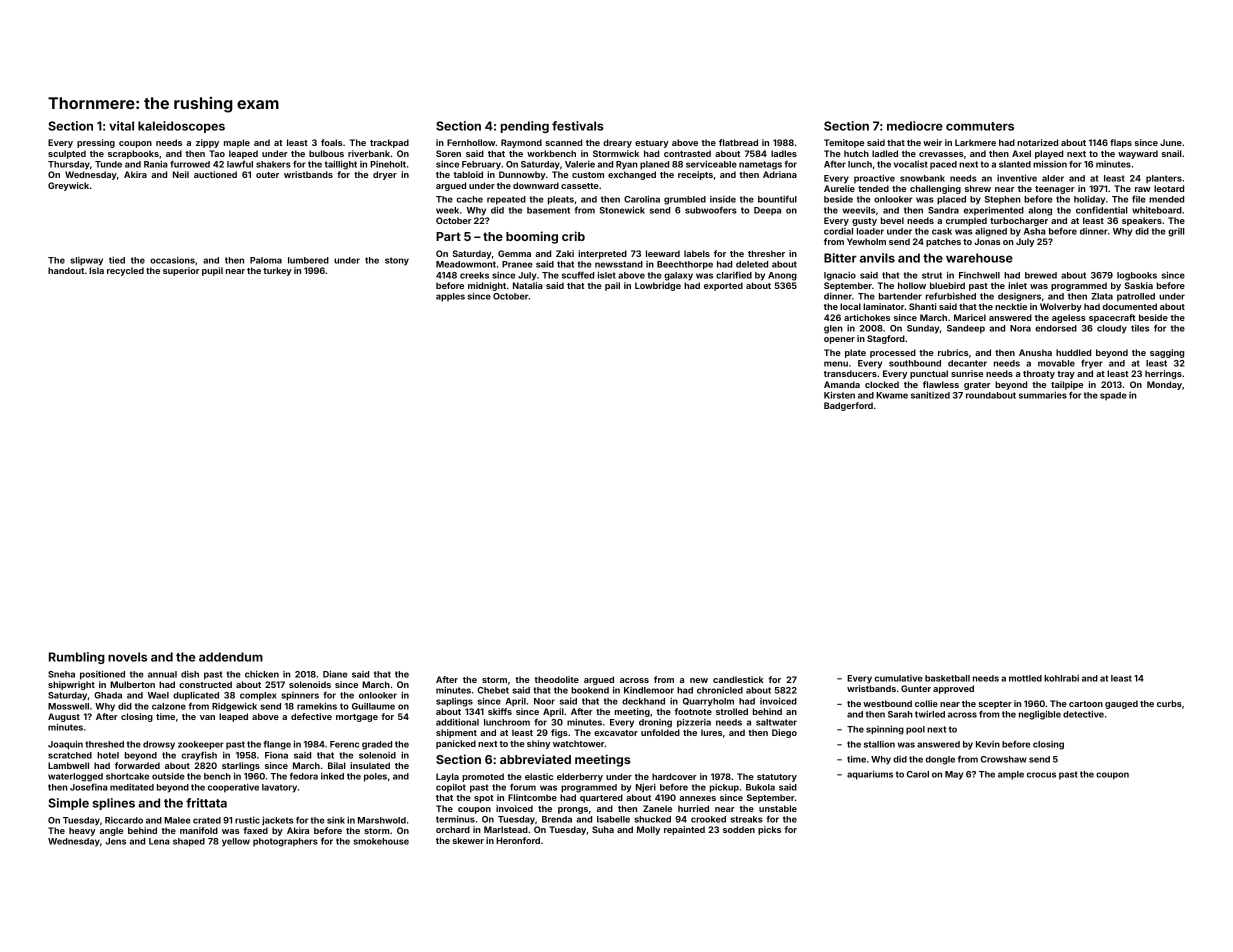 This screenshot has height=952, width=1233. What do you see at coordinates (930, 395) in the screenshot?
I see `sanitized` at bounding box center [930, 395].
